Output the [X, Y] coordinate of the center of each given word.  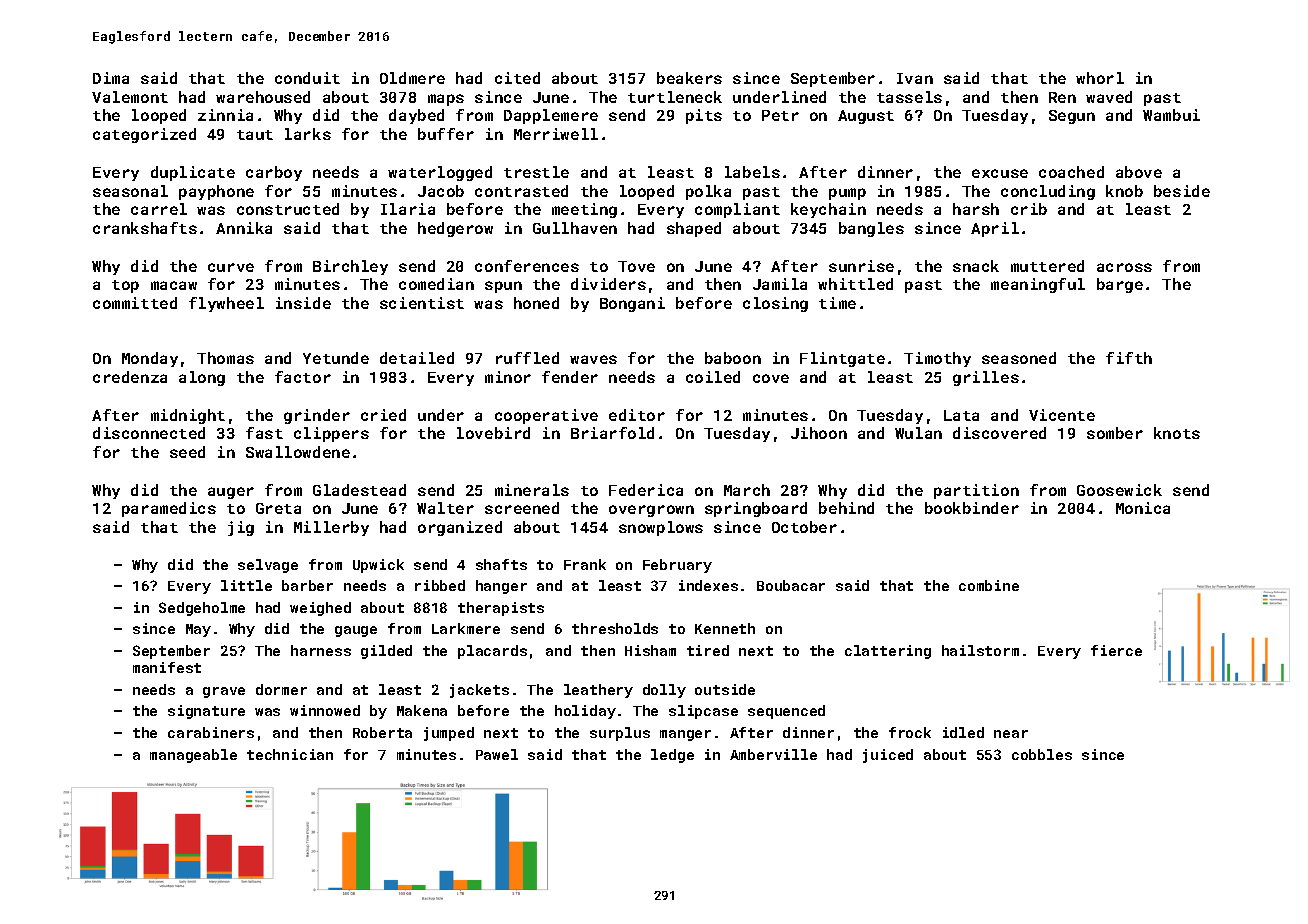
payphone [216, 192]
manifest [167, 667]
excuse [1000, 173]
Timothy [937, 359]
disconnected [149, 433]
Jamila [780, 284]
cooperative [546, 416]
